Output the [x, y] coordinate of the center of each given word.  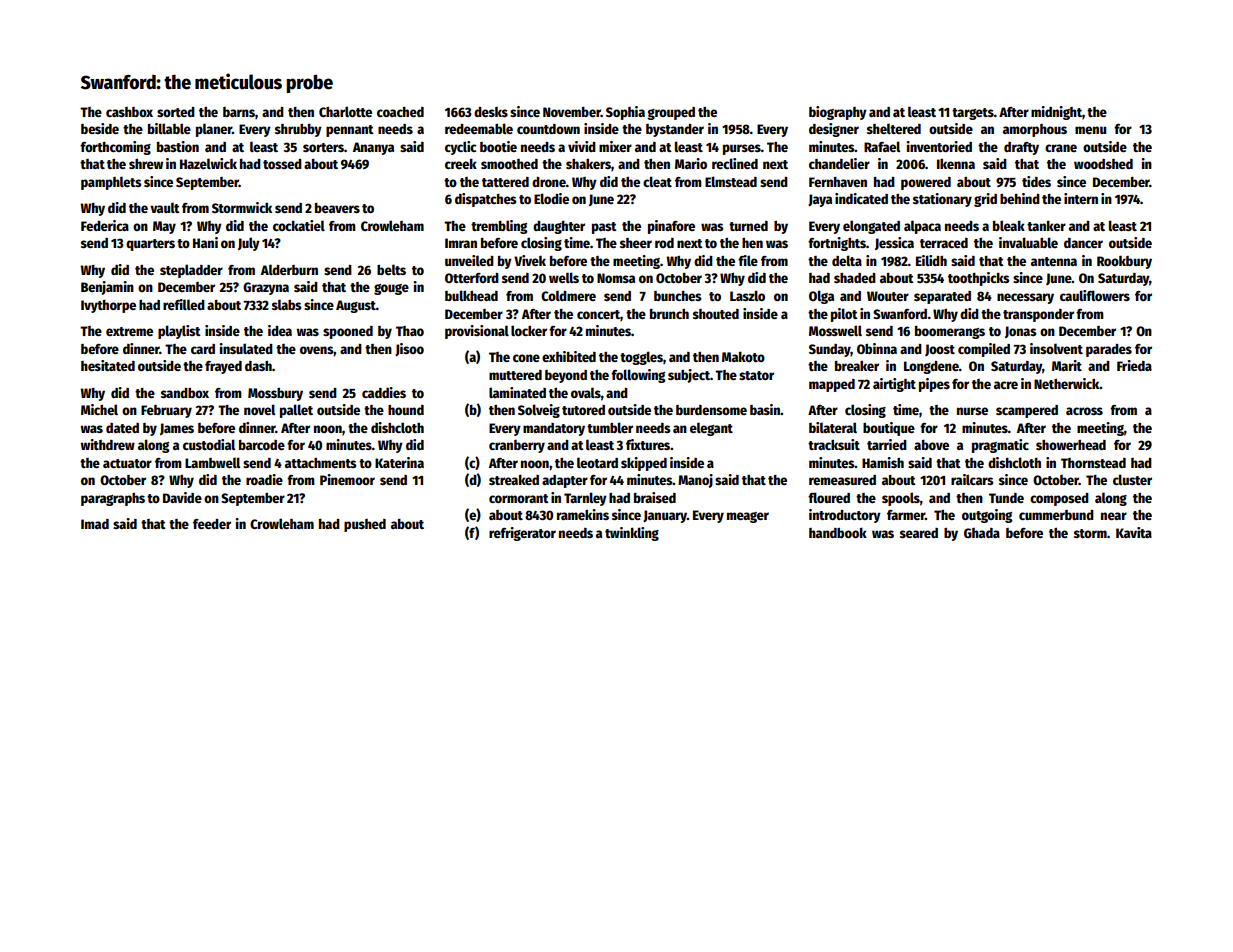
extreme [129, 331]
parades [1109, 350]
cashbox [129, 112]
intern [1081, 198]
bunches [678, 296]
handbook [838, 532]
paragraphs [113, 499]
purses [742, 149]
